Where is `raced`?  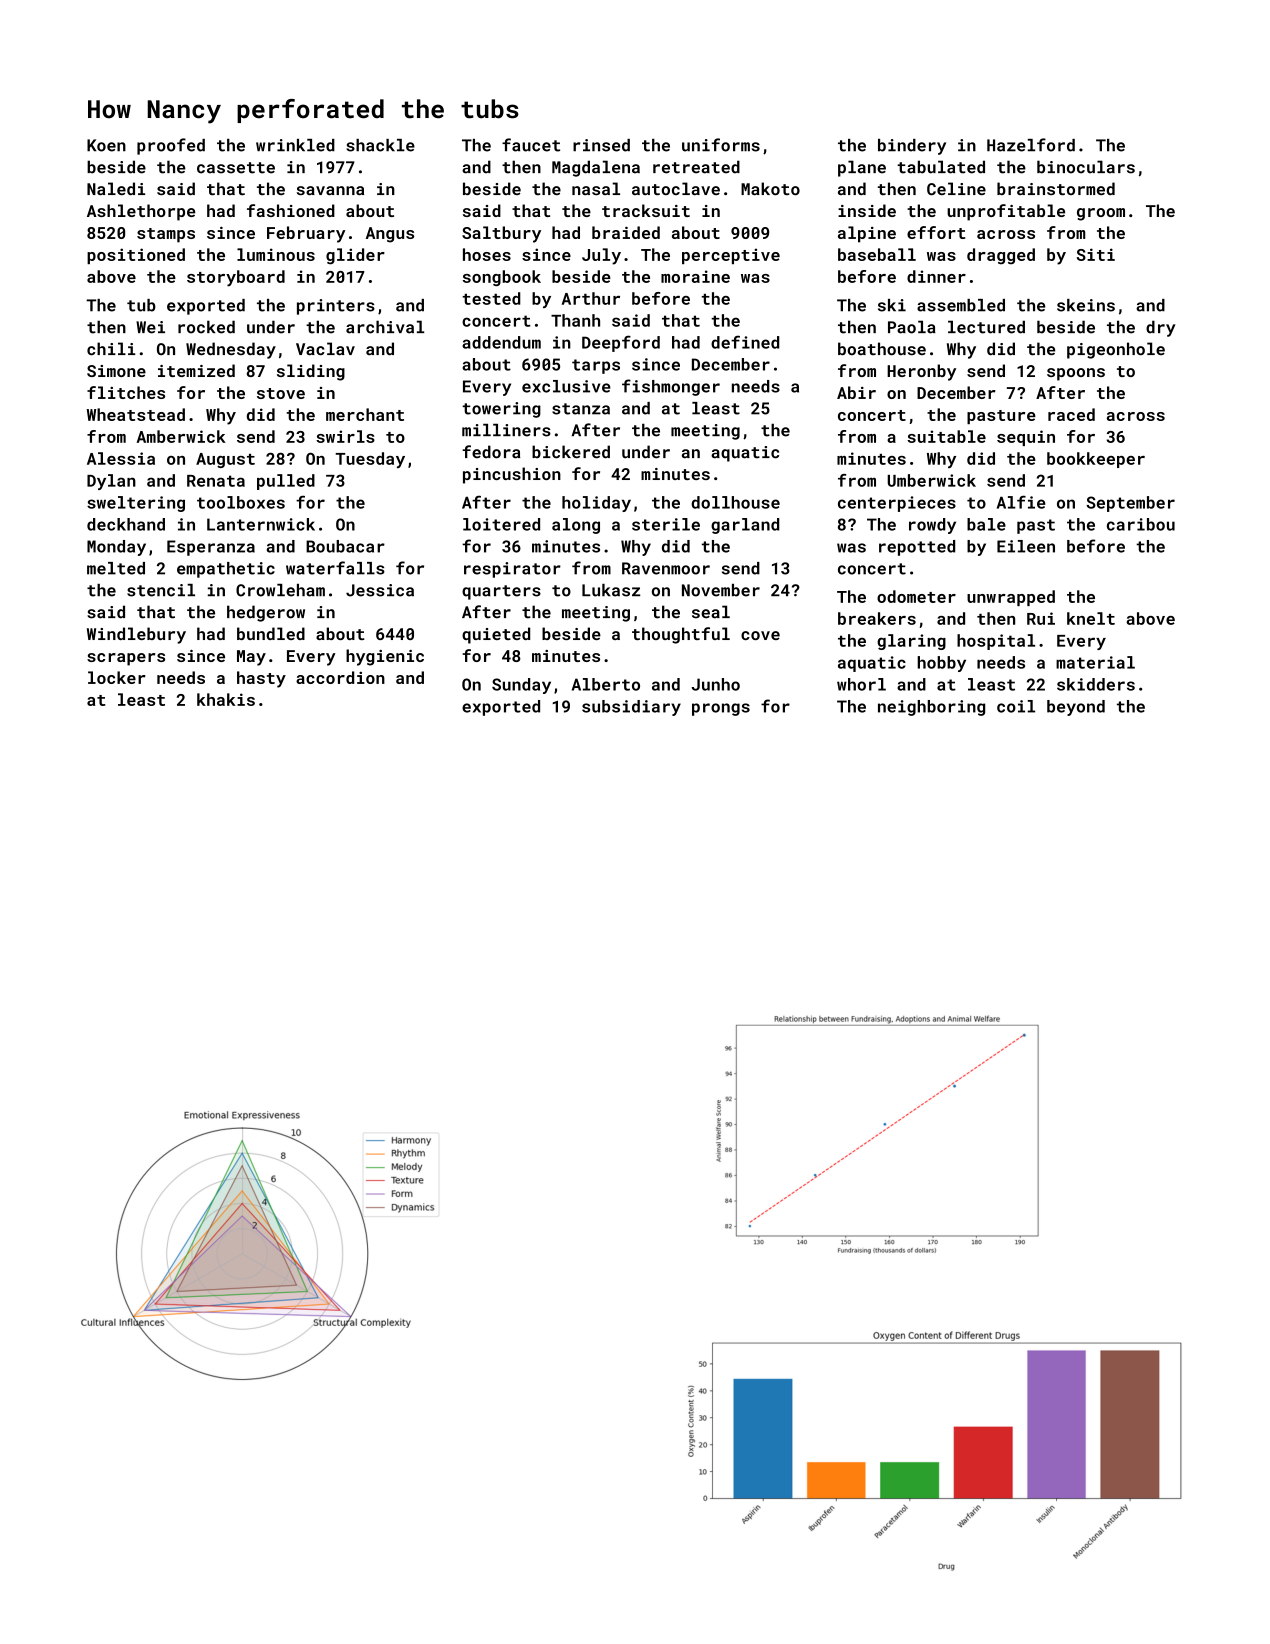
raced is located at coordinates (1071, 414).
